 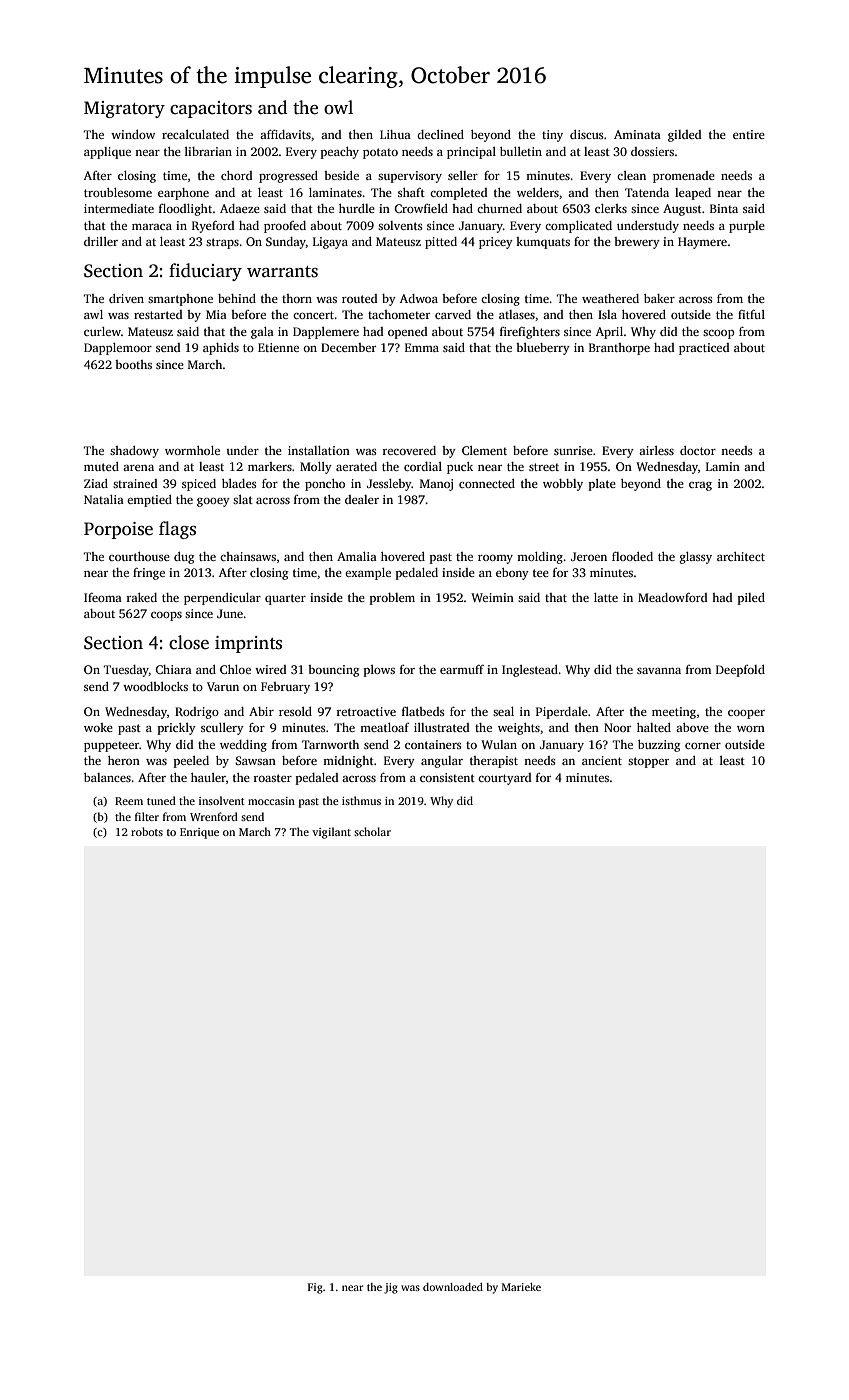 What do you see at coordinates (637, 134) in the screenshot?
I see `Aminata` at bounding box center [637, 134].
